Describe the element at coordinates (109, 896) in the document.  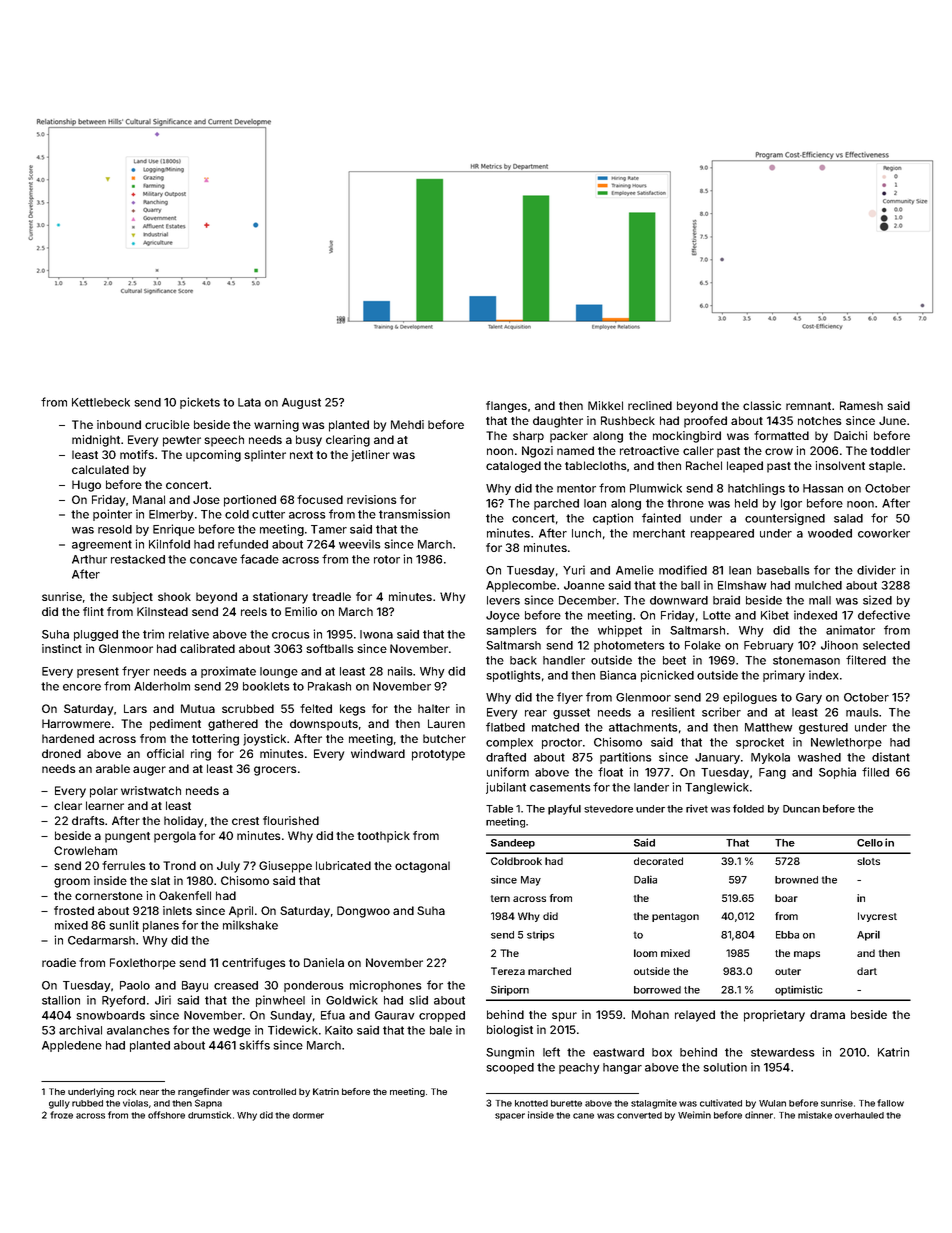
I see `cornerstone` at that location.
